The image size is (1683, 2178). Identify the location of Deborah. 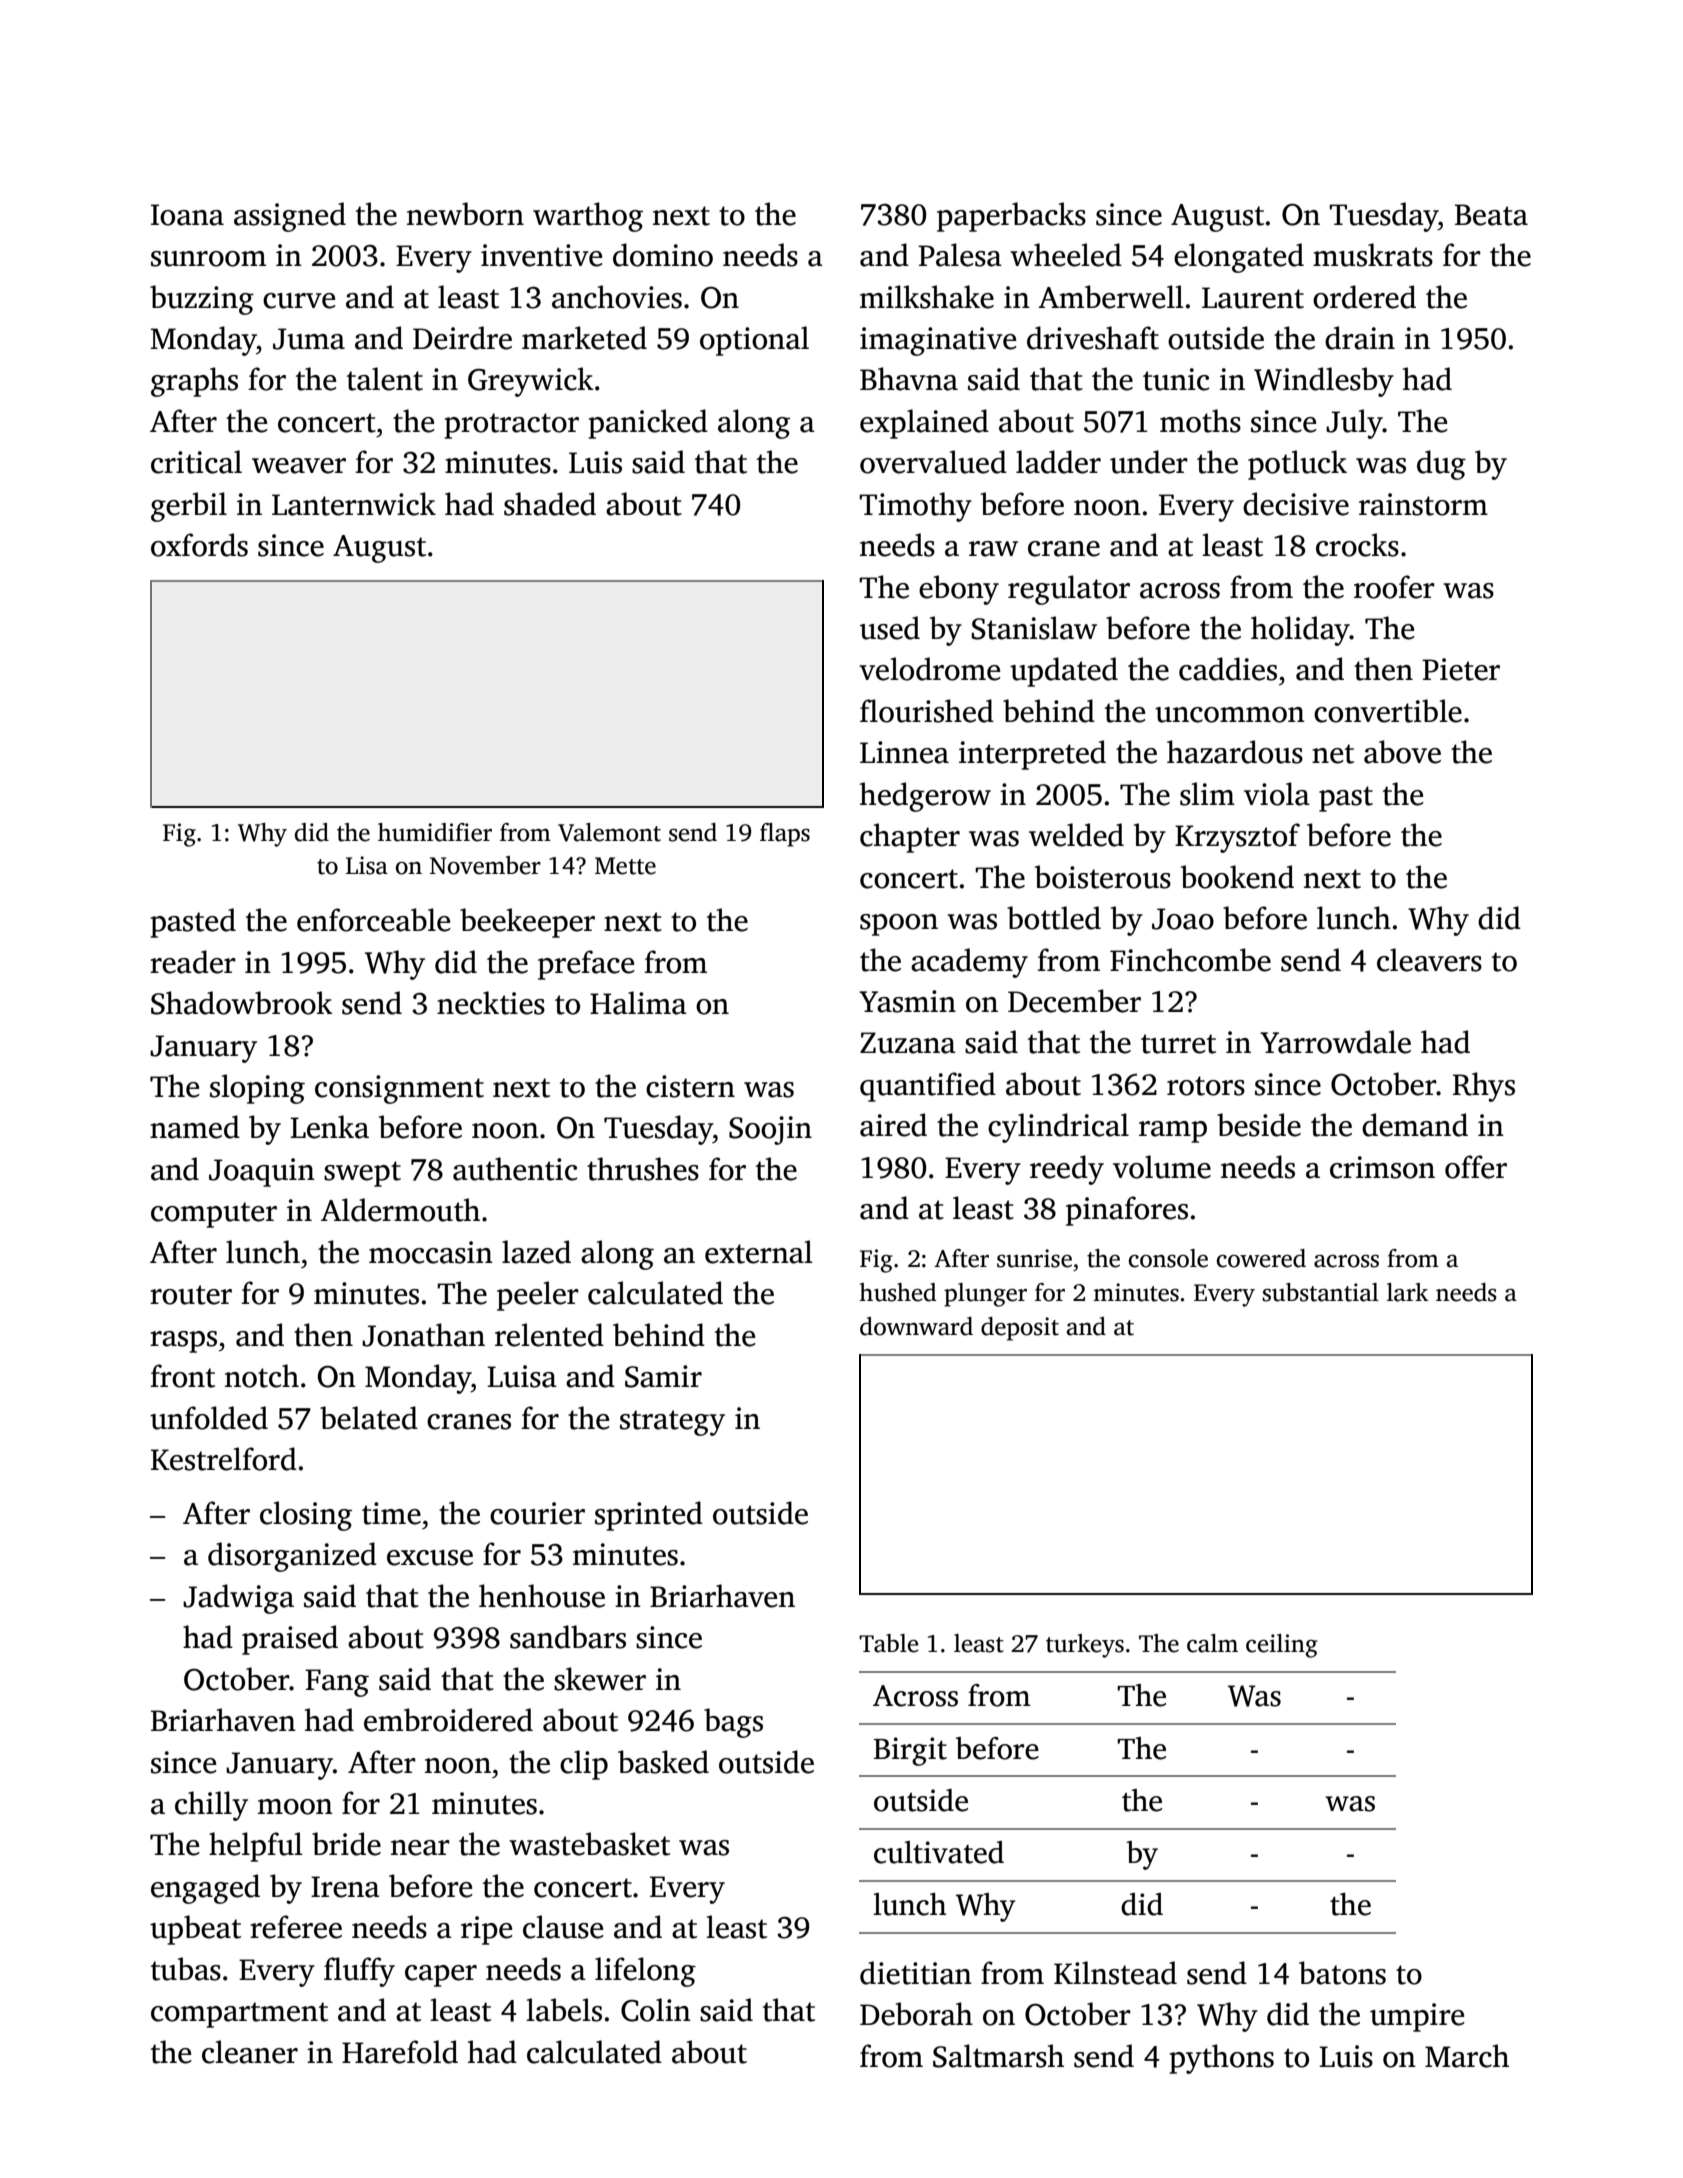
(916, 2014).
